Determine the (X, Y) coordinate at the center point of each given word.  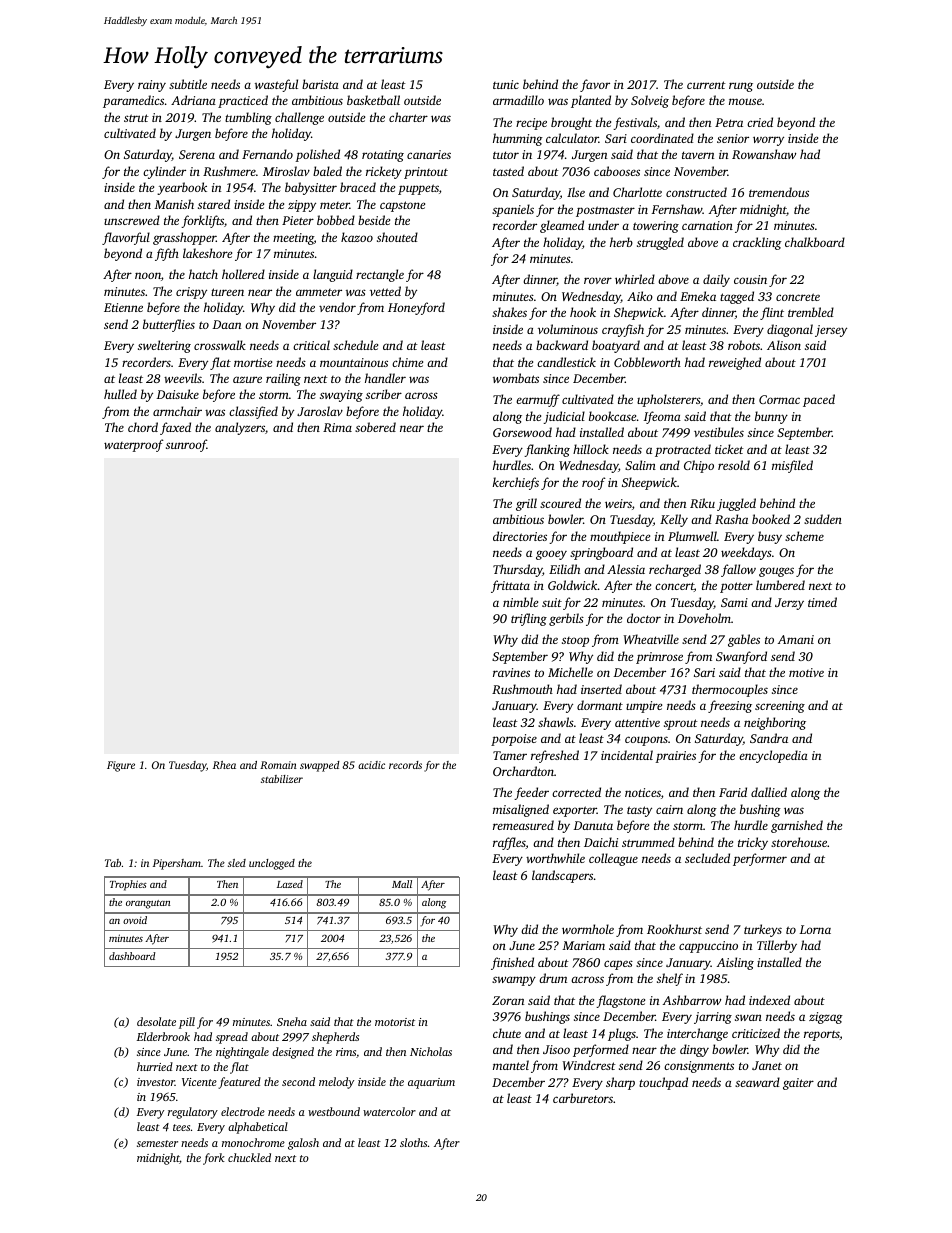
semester (157, 1143)
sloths (413, 1142)
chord (143, 427)
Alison (784, 345)
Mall (402, 884)
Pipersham (177, 864)
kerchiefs (516, 483)
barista (320, 84)
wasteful (276, 85)
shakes (509, 312)
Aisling (735, 963)
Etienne (123, 307)
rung (741, 87)
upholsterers (668, 400)
